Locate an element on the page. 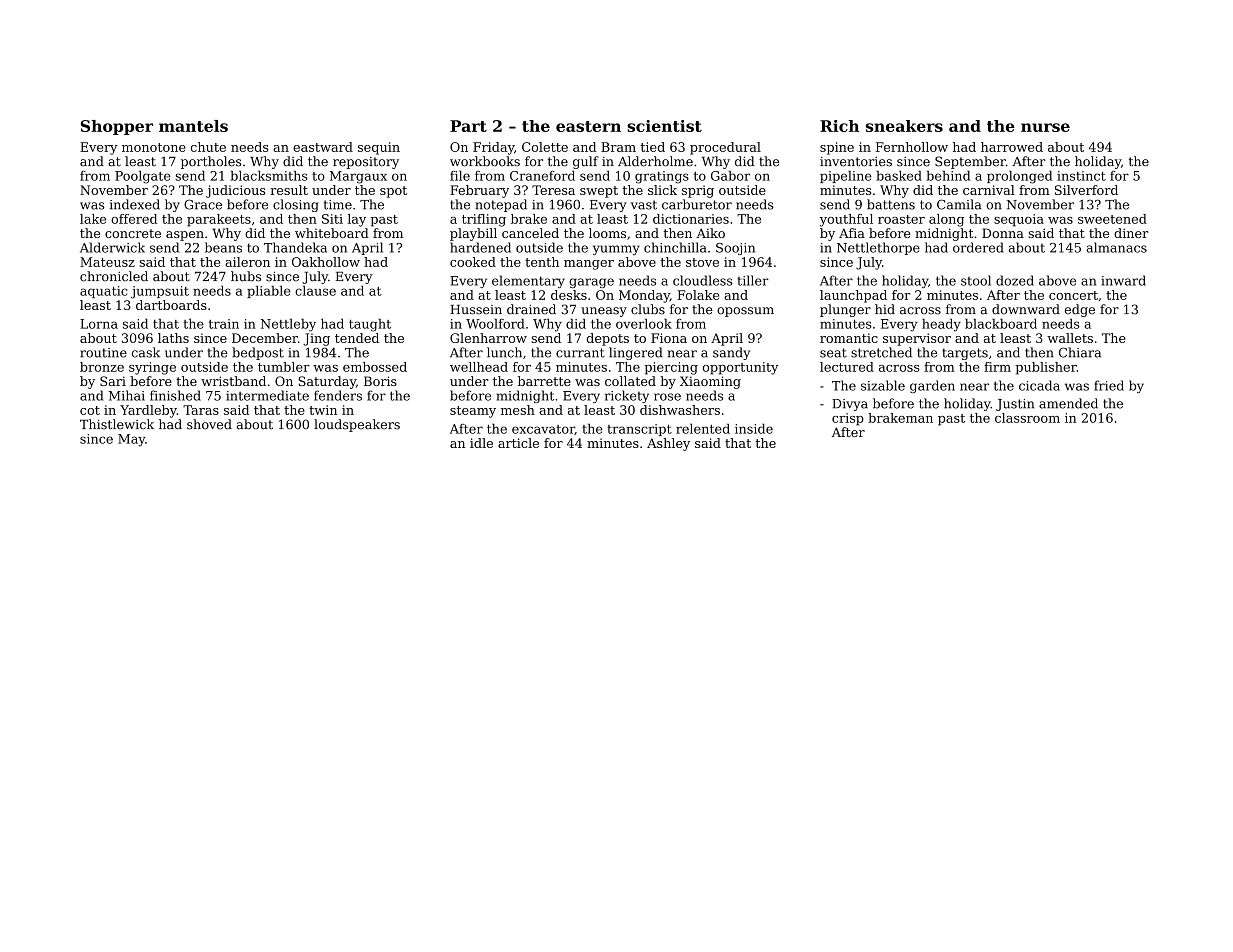  nurse is located at coordinates (1045, 127).
